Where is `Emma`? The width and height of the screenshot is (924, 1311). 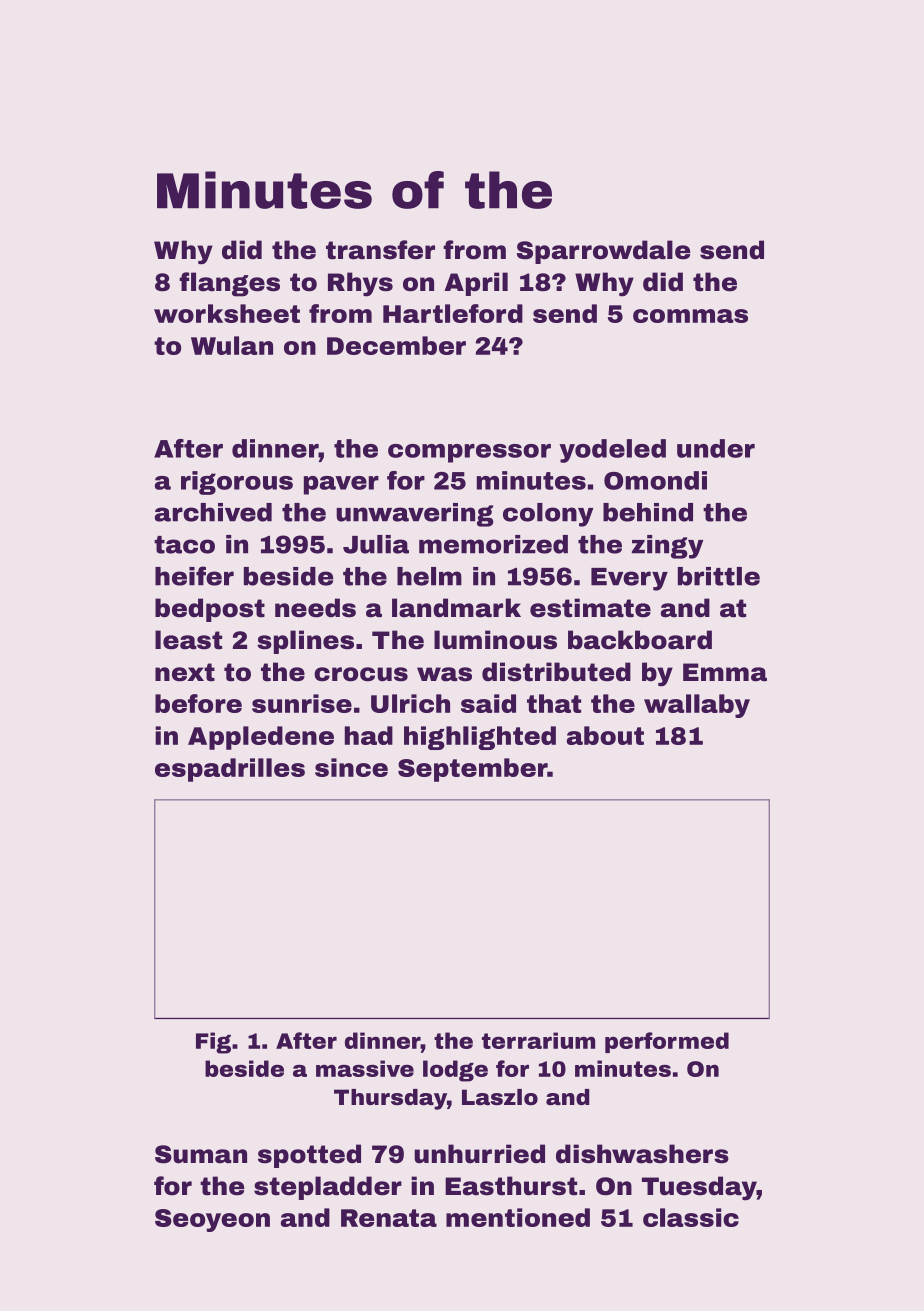 Emma is located at coordinates (725, 672).
